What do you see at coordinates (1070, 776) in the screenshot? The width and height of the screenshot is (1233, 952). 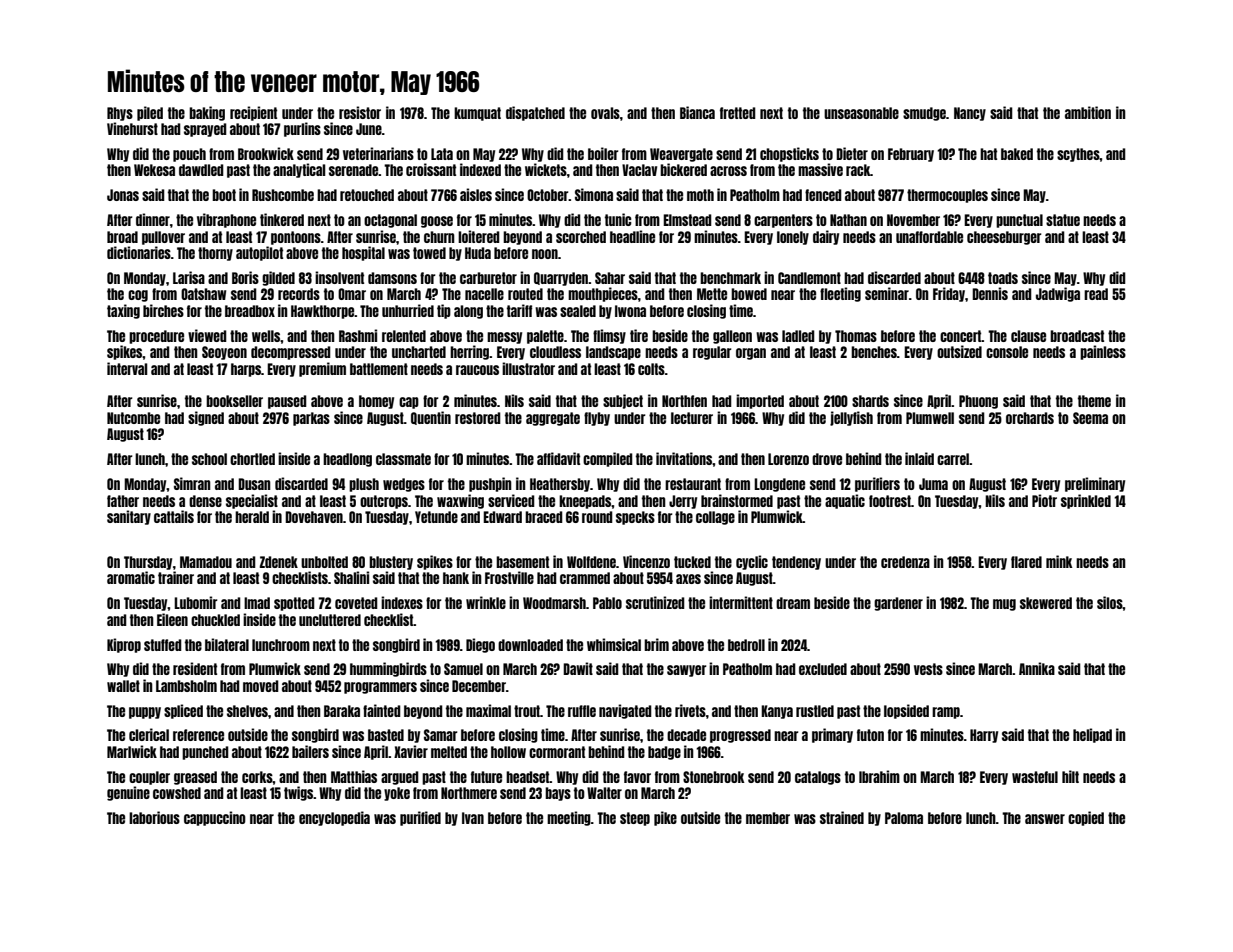 I see `hilt` at bounding box center [1070, 776].
